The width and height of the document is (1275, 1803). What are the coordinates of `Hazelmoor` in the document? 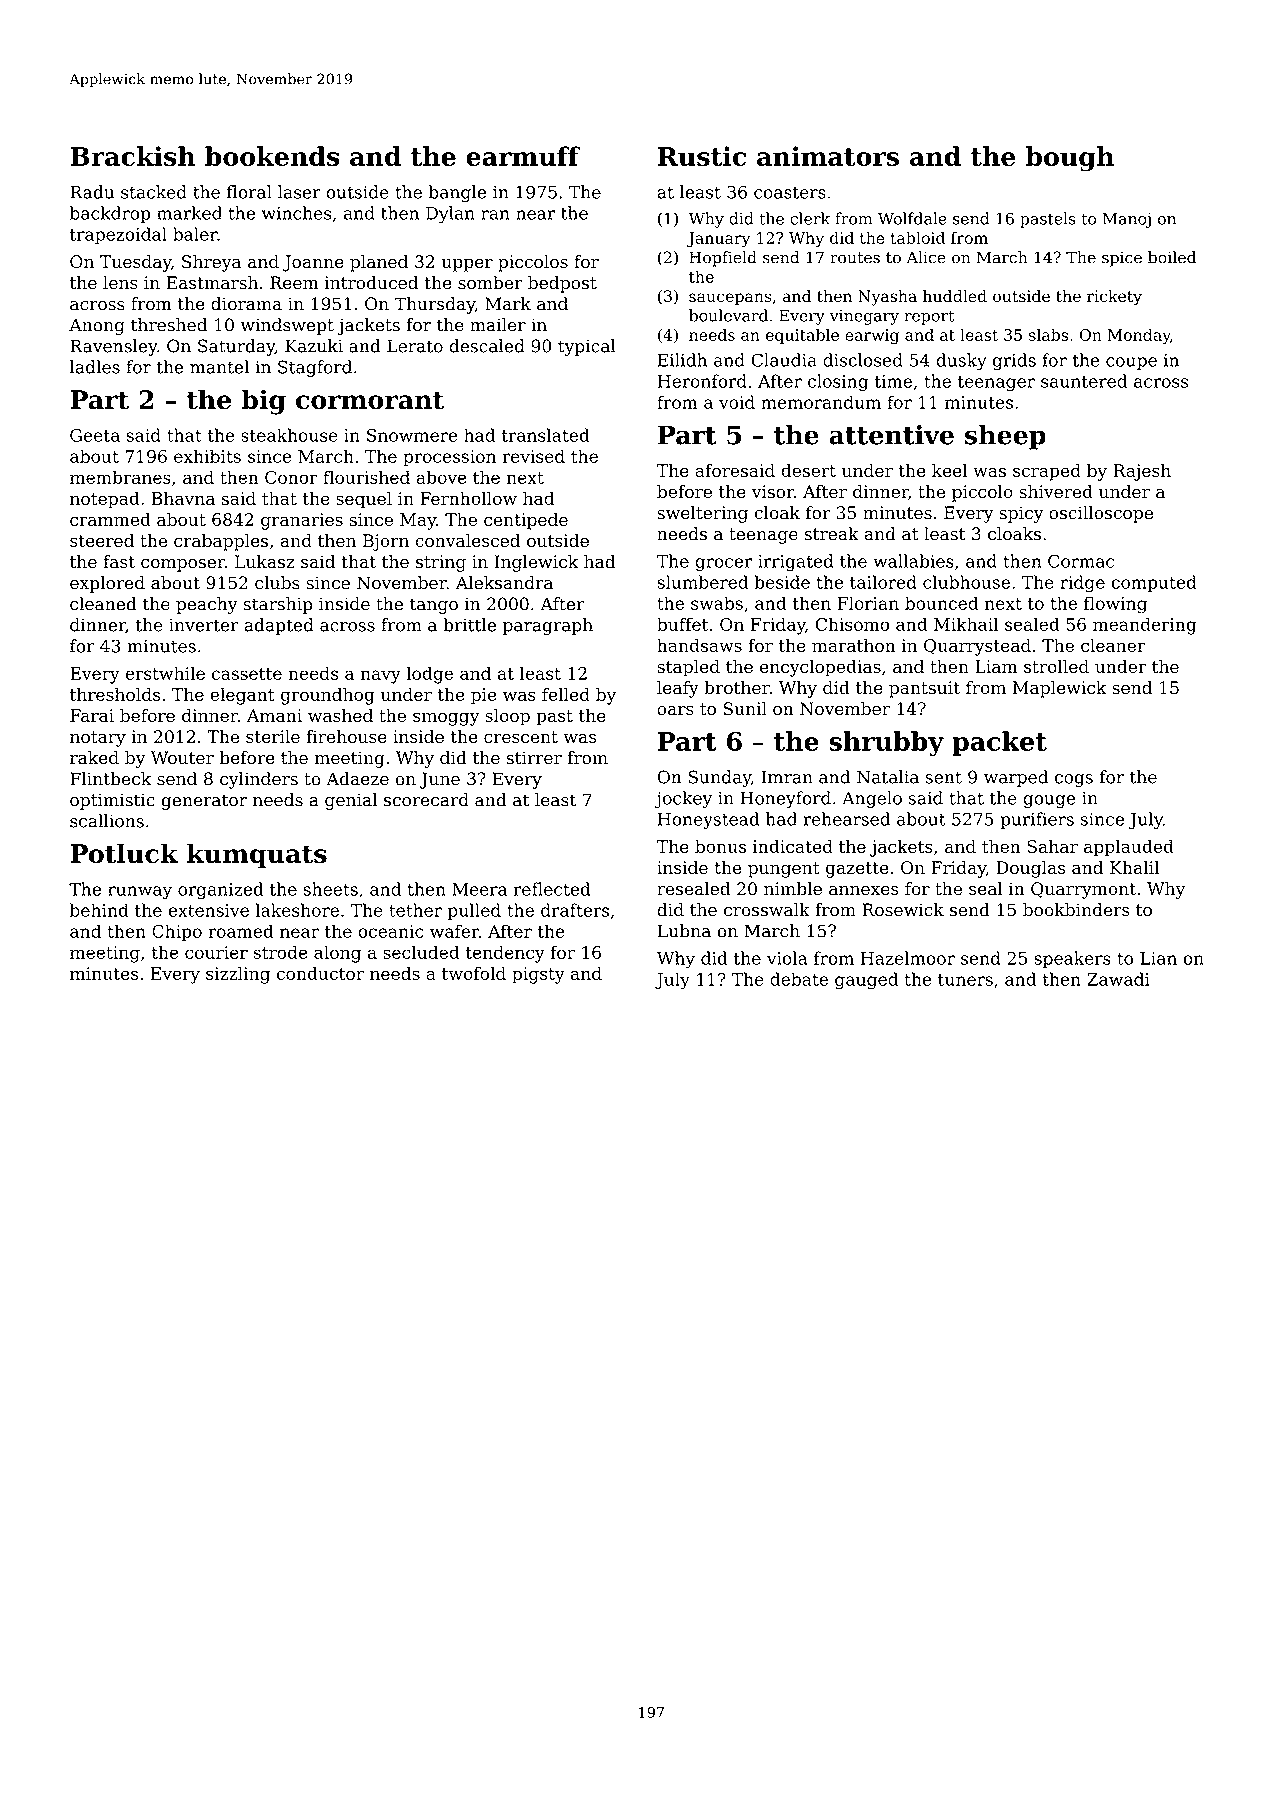 It's located at (908, 958).
